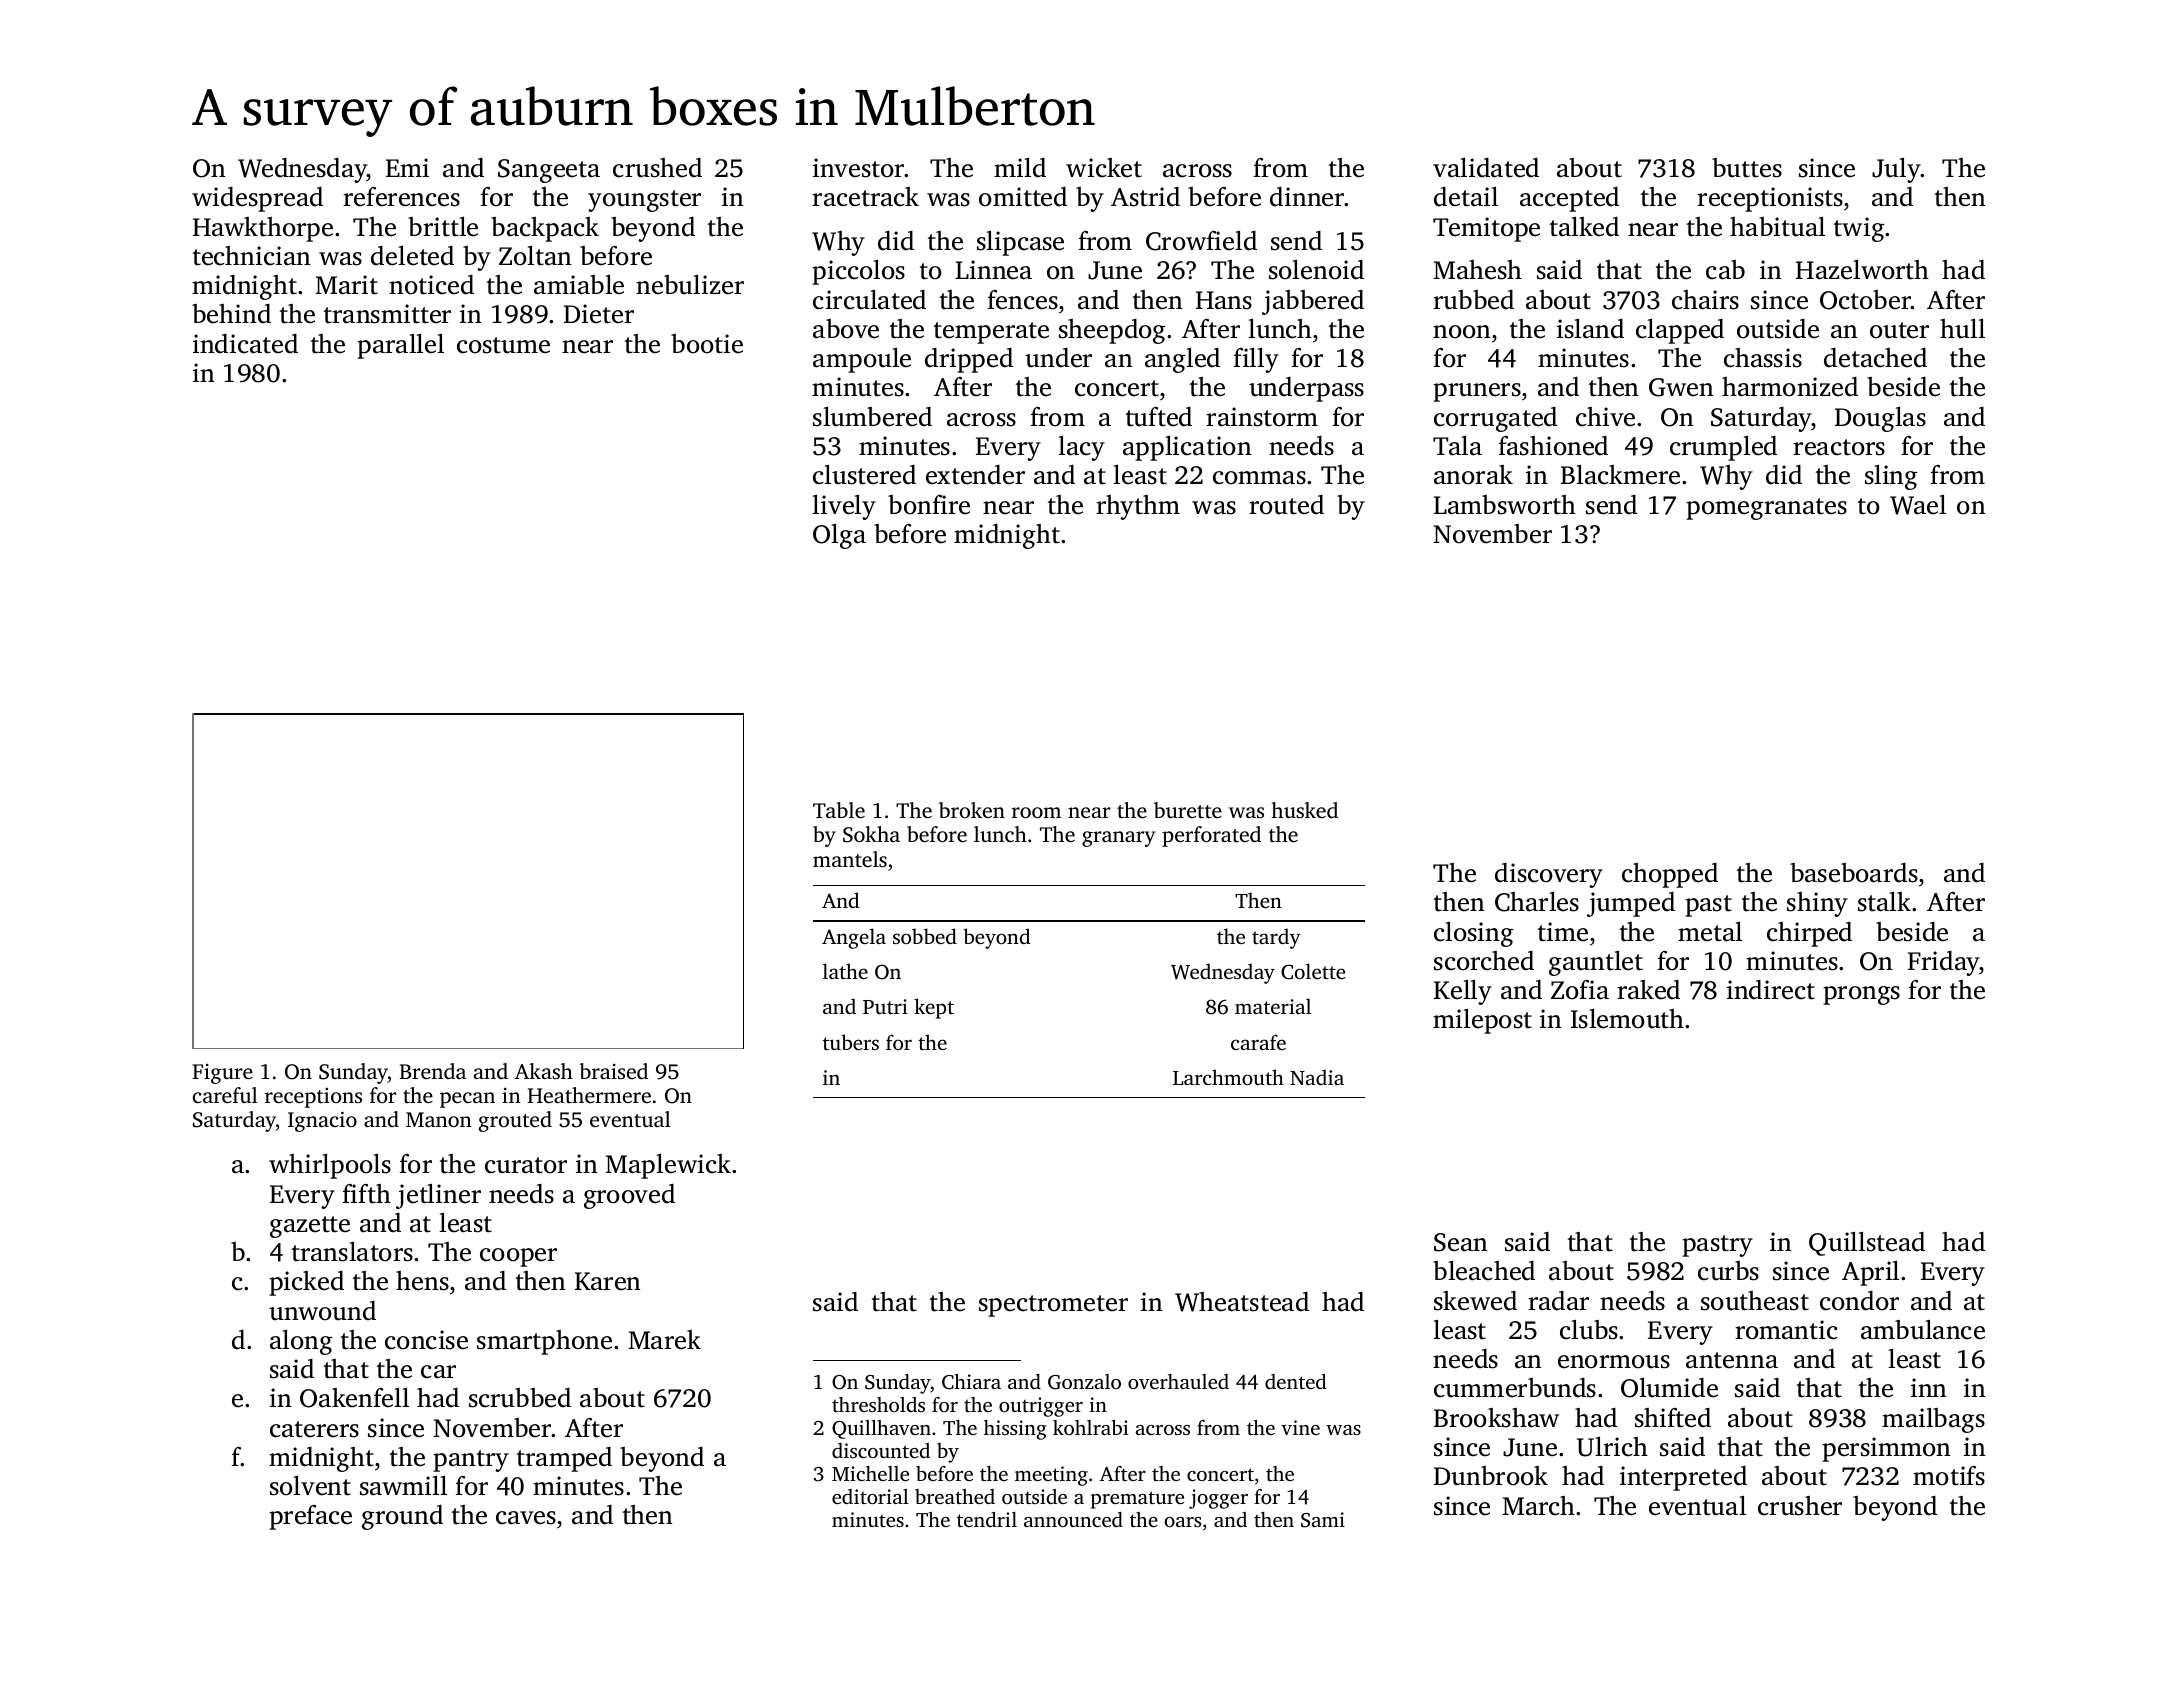  Describe the element at coordinates (1304, 810) in the page. I see `husked` at that location.
